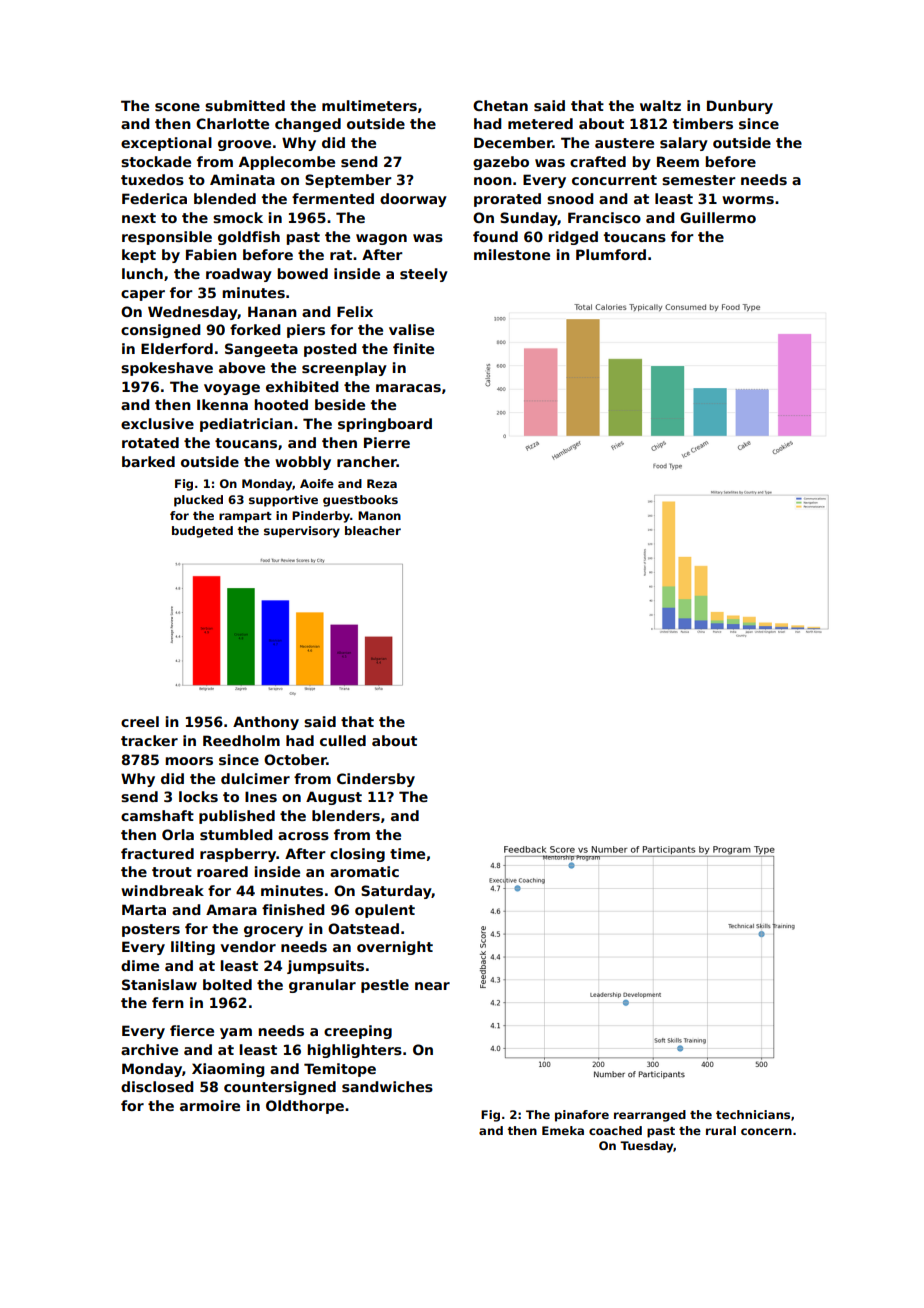 Image resolution: width=924 pixels, height=1308 pixels. I want to click on coached, so click(615, 1130).
